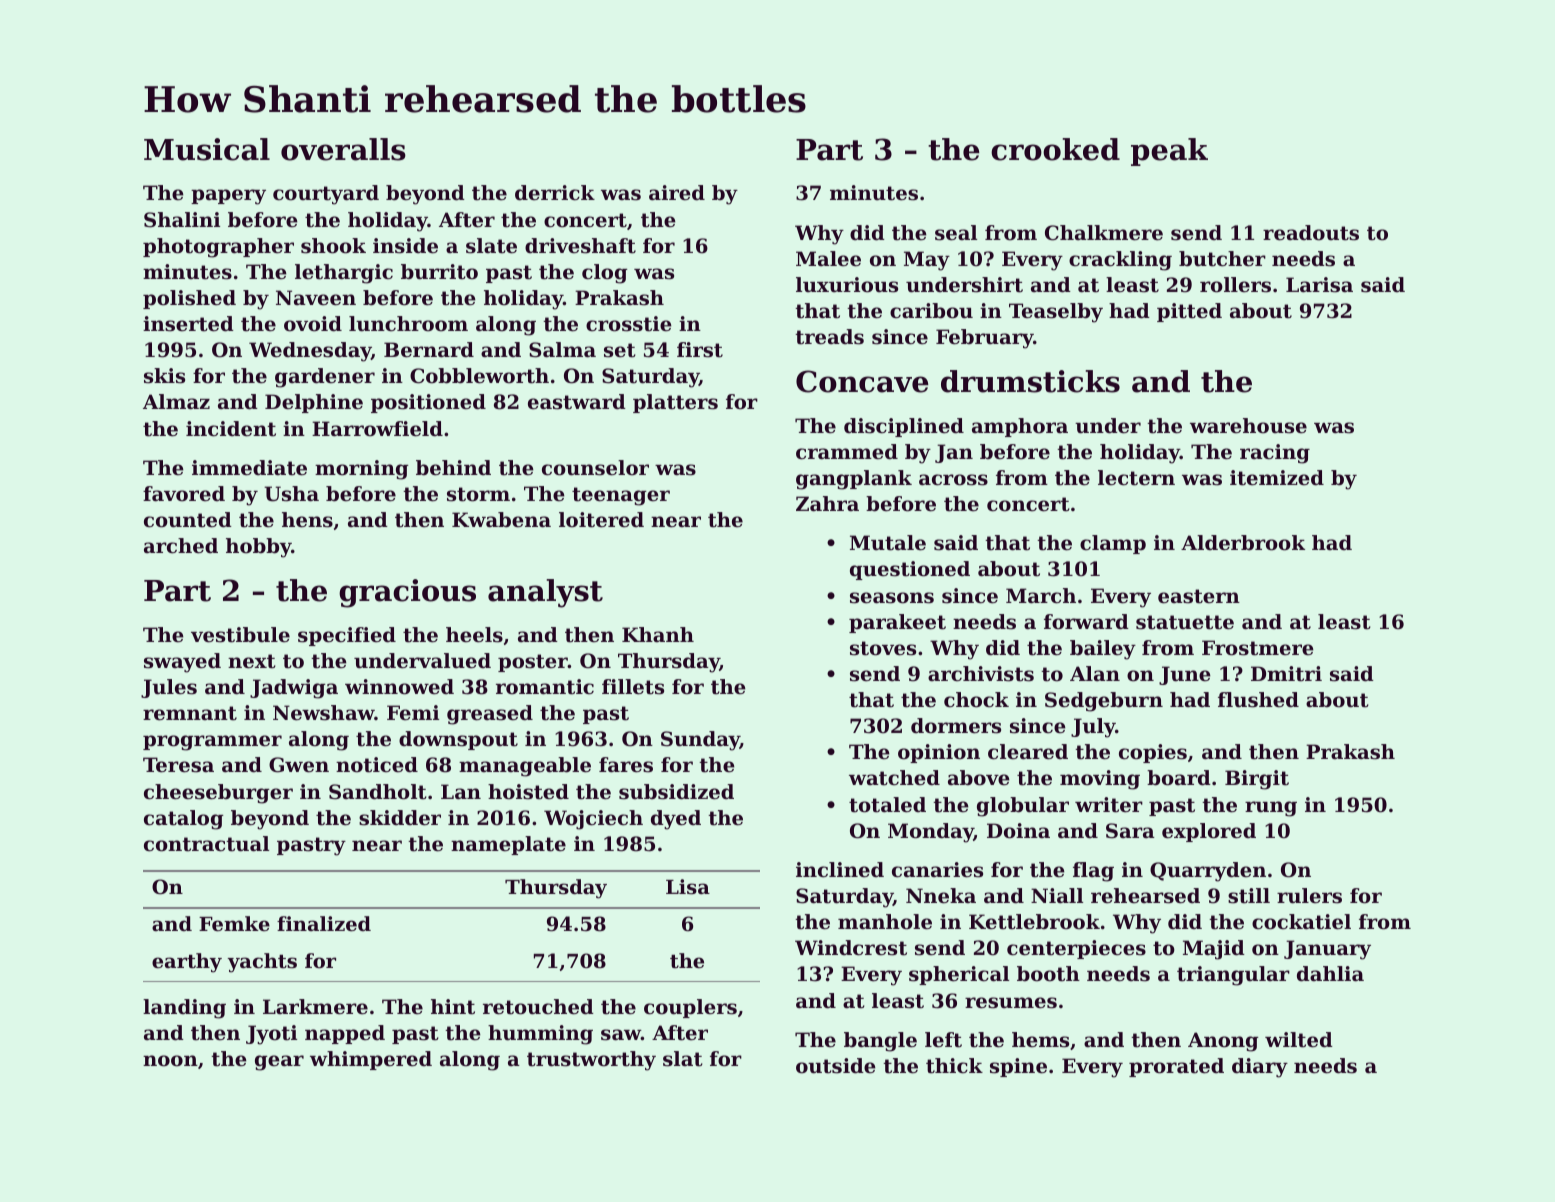 This screenshot has width=1555, height=1202. Describe the element at coordinates (307, 520) in the screenshot. I see `hens` at that location.
